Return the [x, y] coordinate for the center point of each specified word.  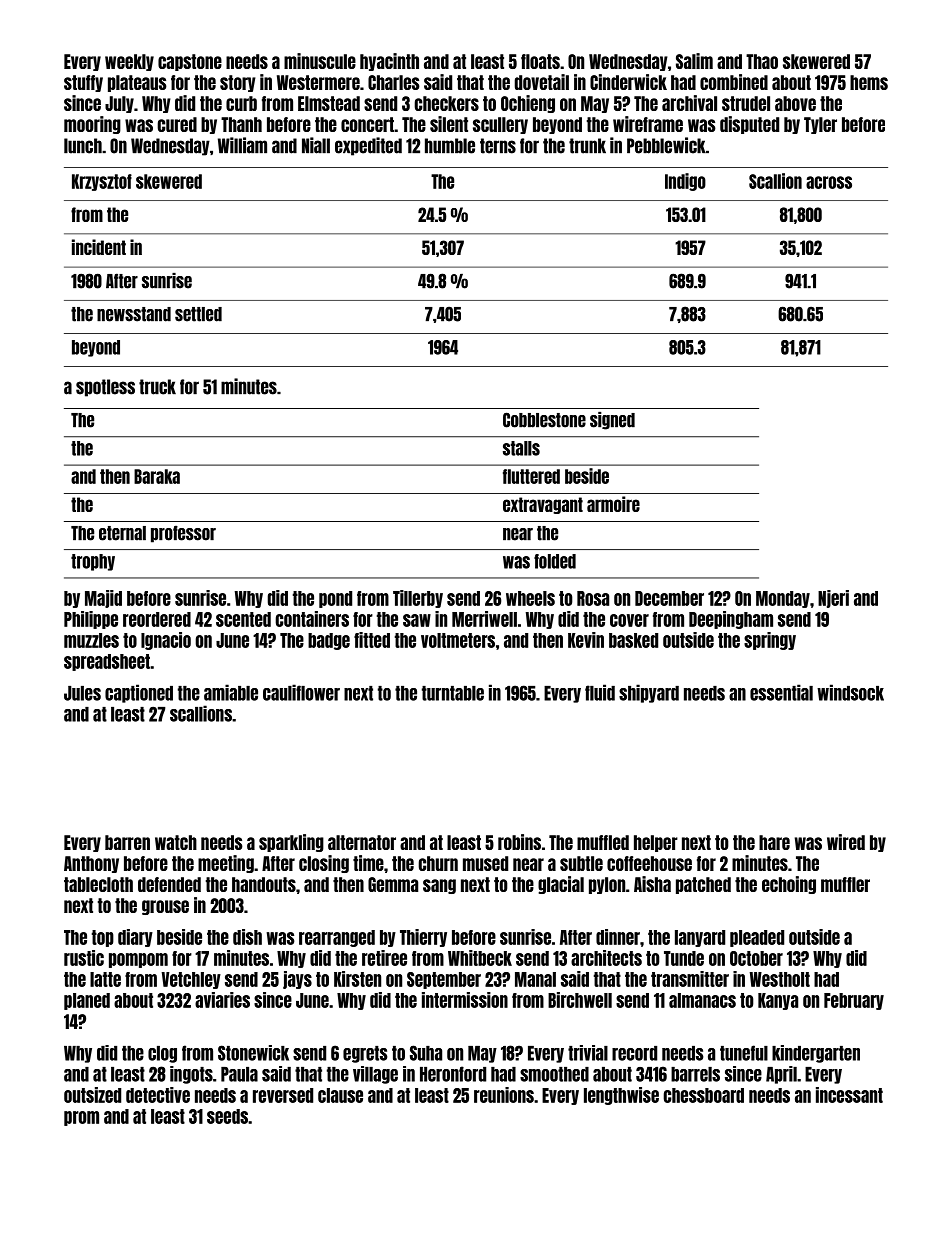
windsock [850, 692]
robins [519, 842]
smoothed [554, 1074]
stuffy [83, 83]
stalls [521, 448]
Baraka [157, 476]
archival [689, 103]
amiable [231, 692]
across [829, 182]
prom [81, 1118]
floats [540, 61]
